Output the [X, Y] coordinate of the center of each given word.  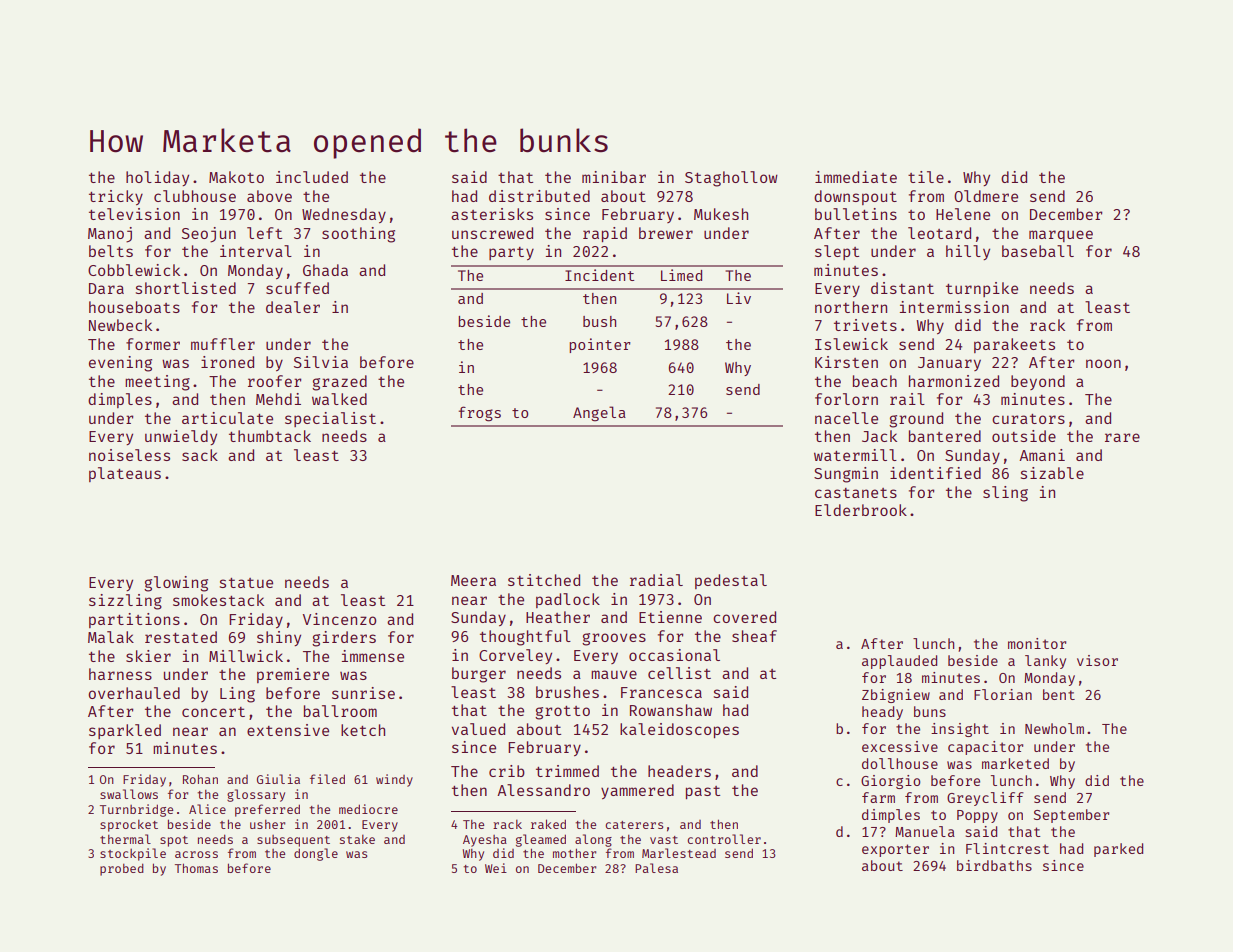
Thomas [196, 868]
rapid [605, 234]
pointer [600, 345]
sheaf [754, 636]
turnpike [982, 289]
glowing [176, 584]
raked [548, 824]
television [134, 214]
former [153, 344]
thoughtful [525, 638]
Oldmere [986, 196]
